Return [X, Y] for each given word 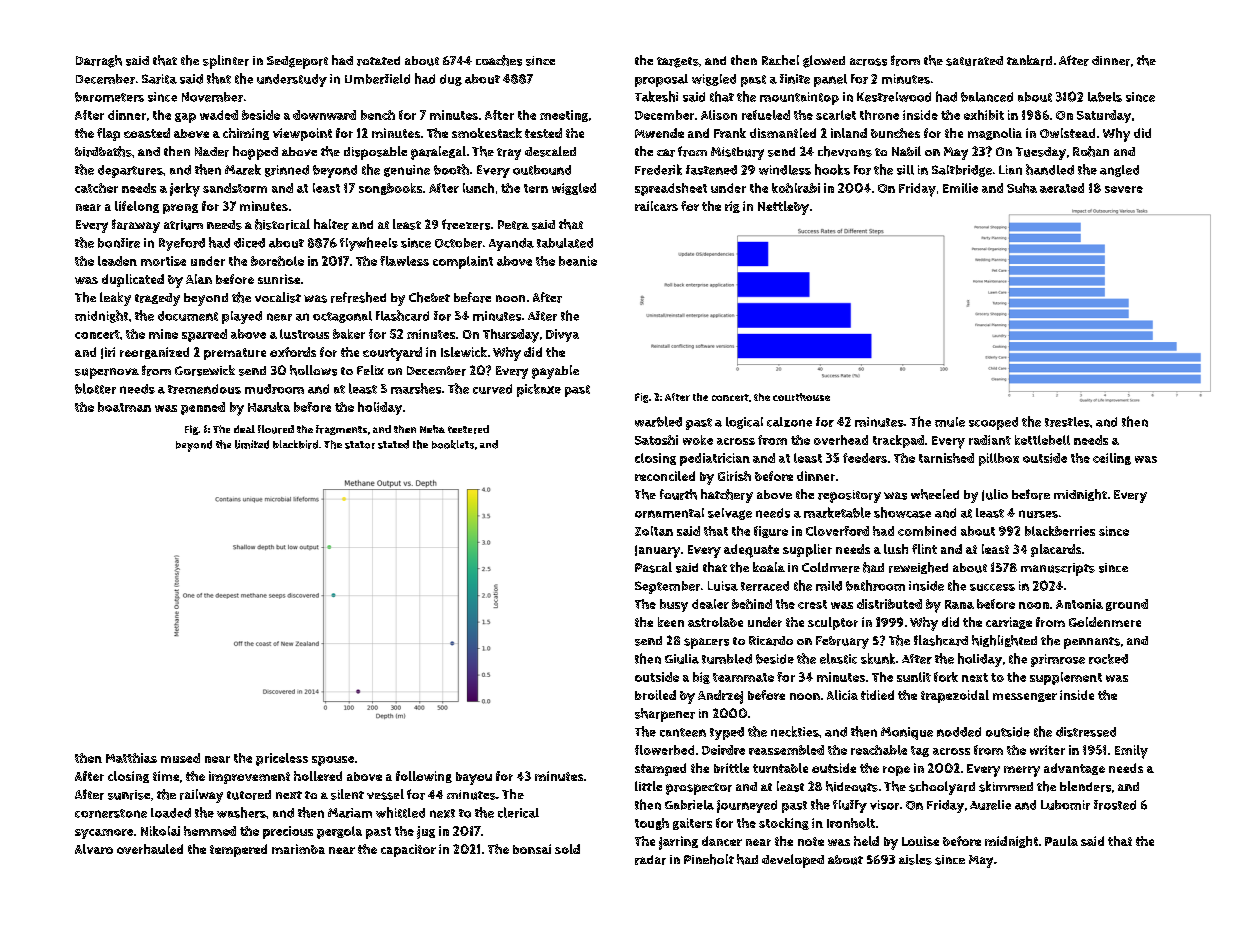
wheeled [935, 494]
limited [252, 444]
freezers [466, 224]
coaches [499, 60]
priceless [282, 759]
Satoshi [656, 440]
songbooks [390, 189]
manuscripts [1058, 569]
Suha [1022, 188]
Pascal [653, 567]
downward [324, 115]
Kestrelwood [894, 97]
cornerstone [111, 813]
